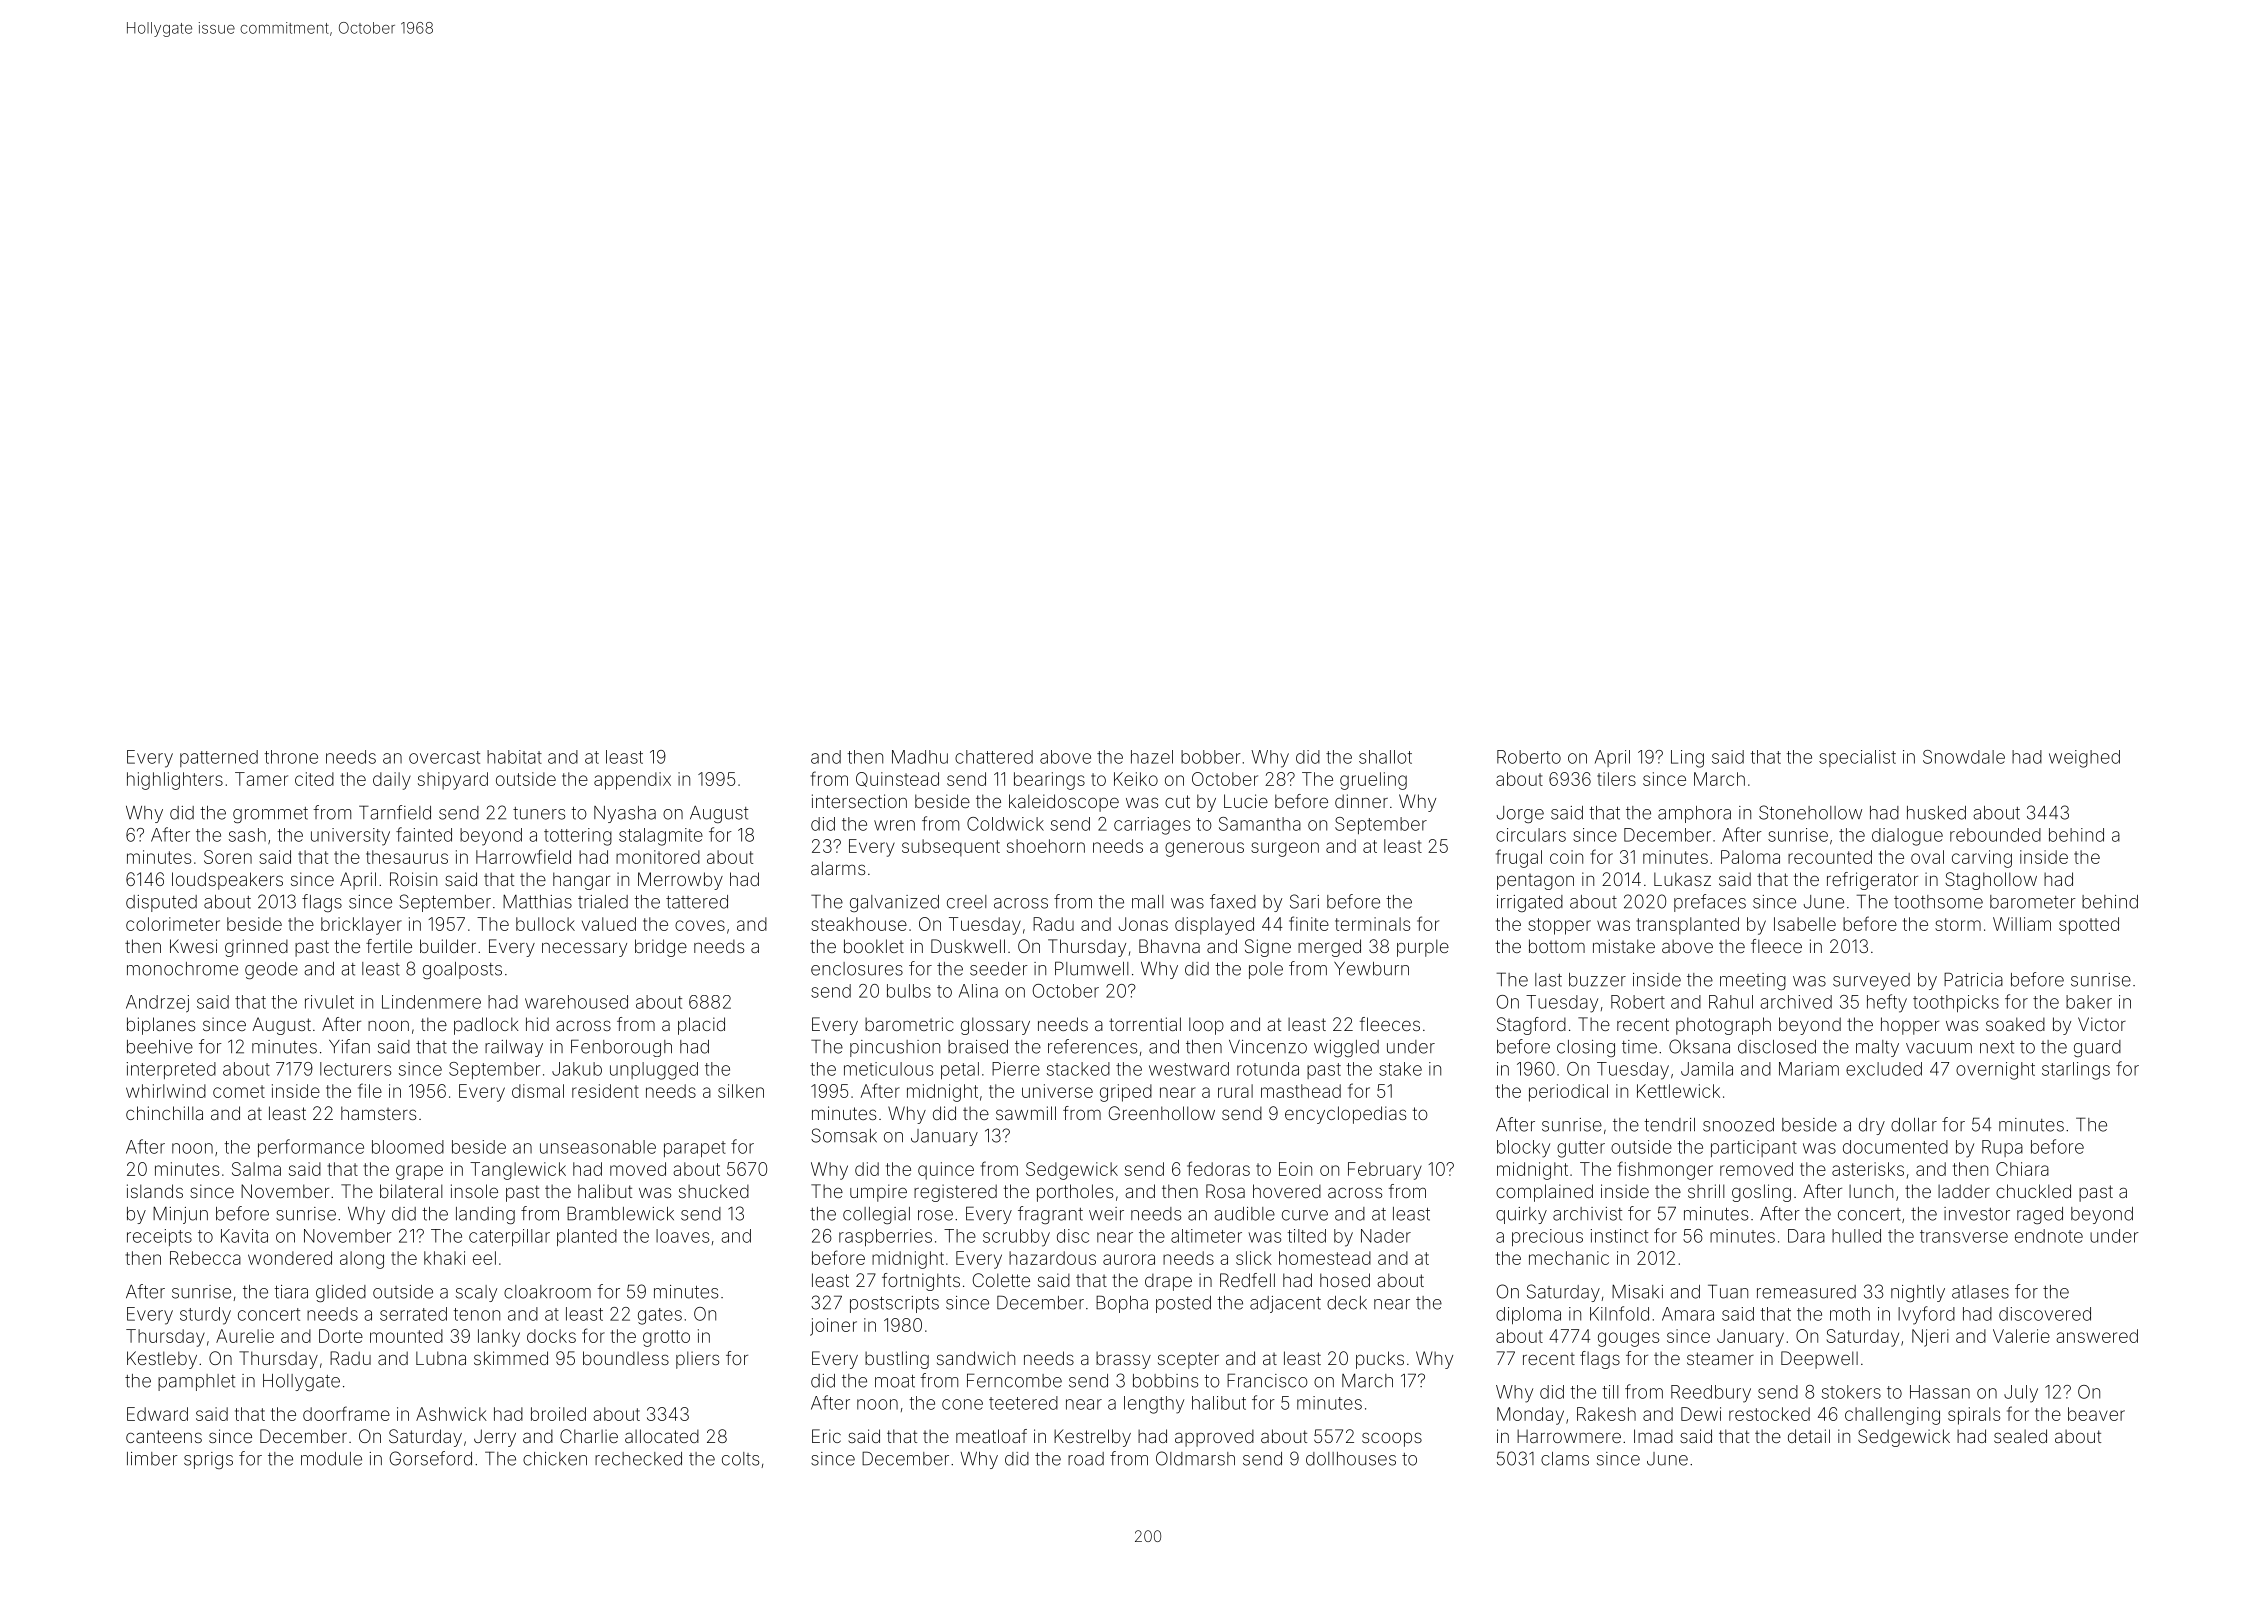 The width and height of the page is (2267, 1603). I want to click on habitat, so click(514, 757).
